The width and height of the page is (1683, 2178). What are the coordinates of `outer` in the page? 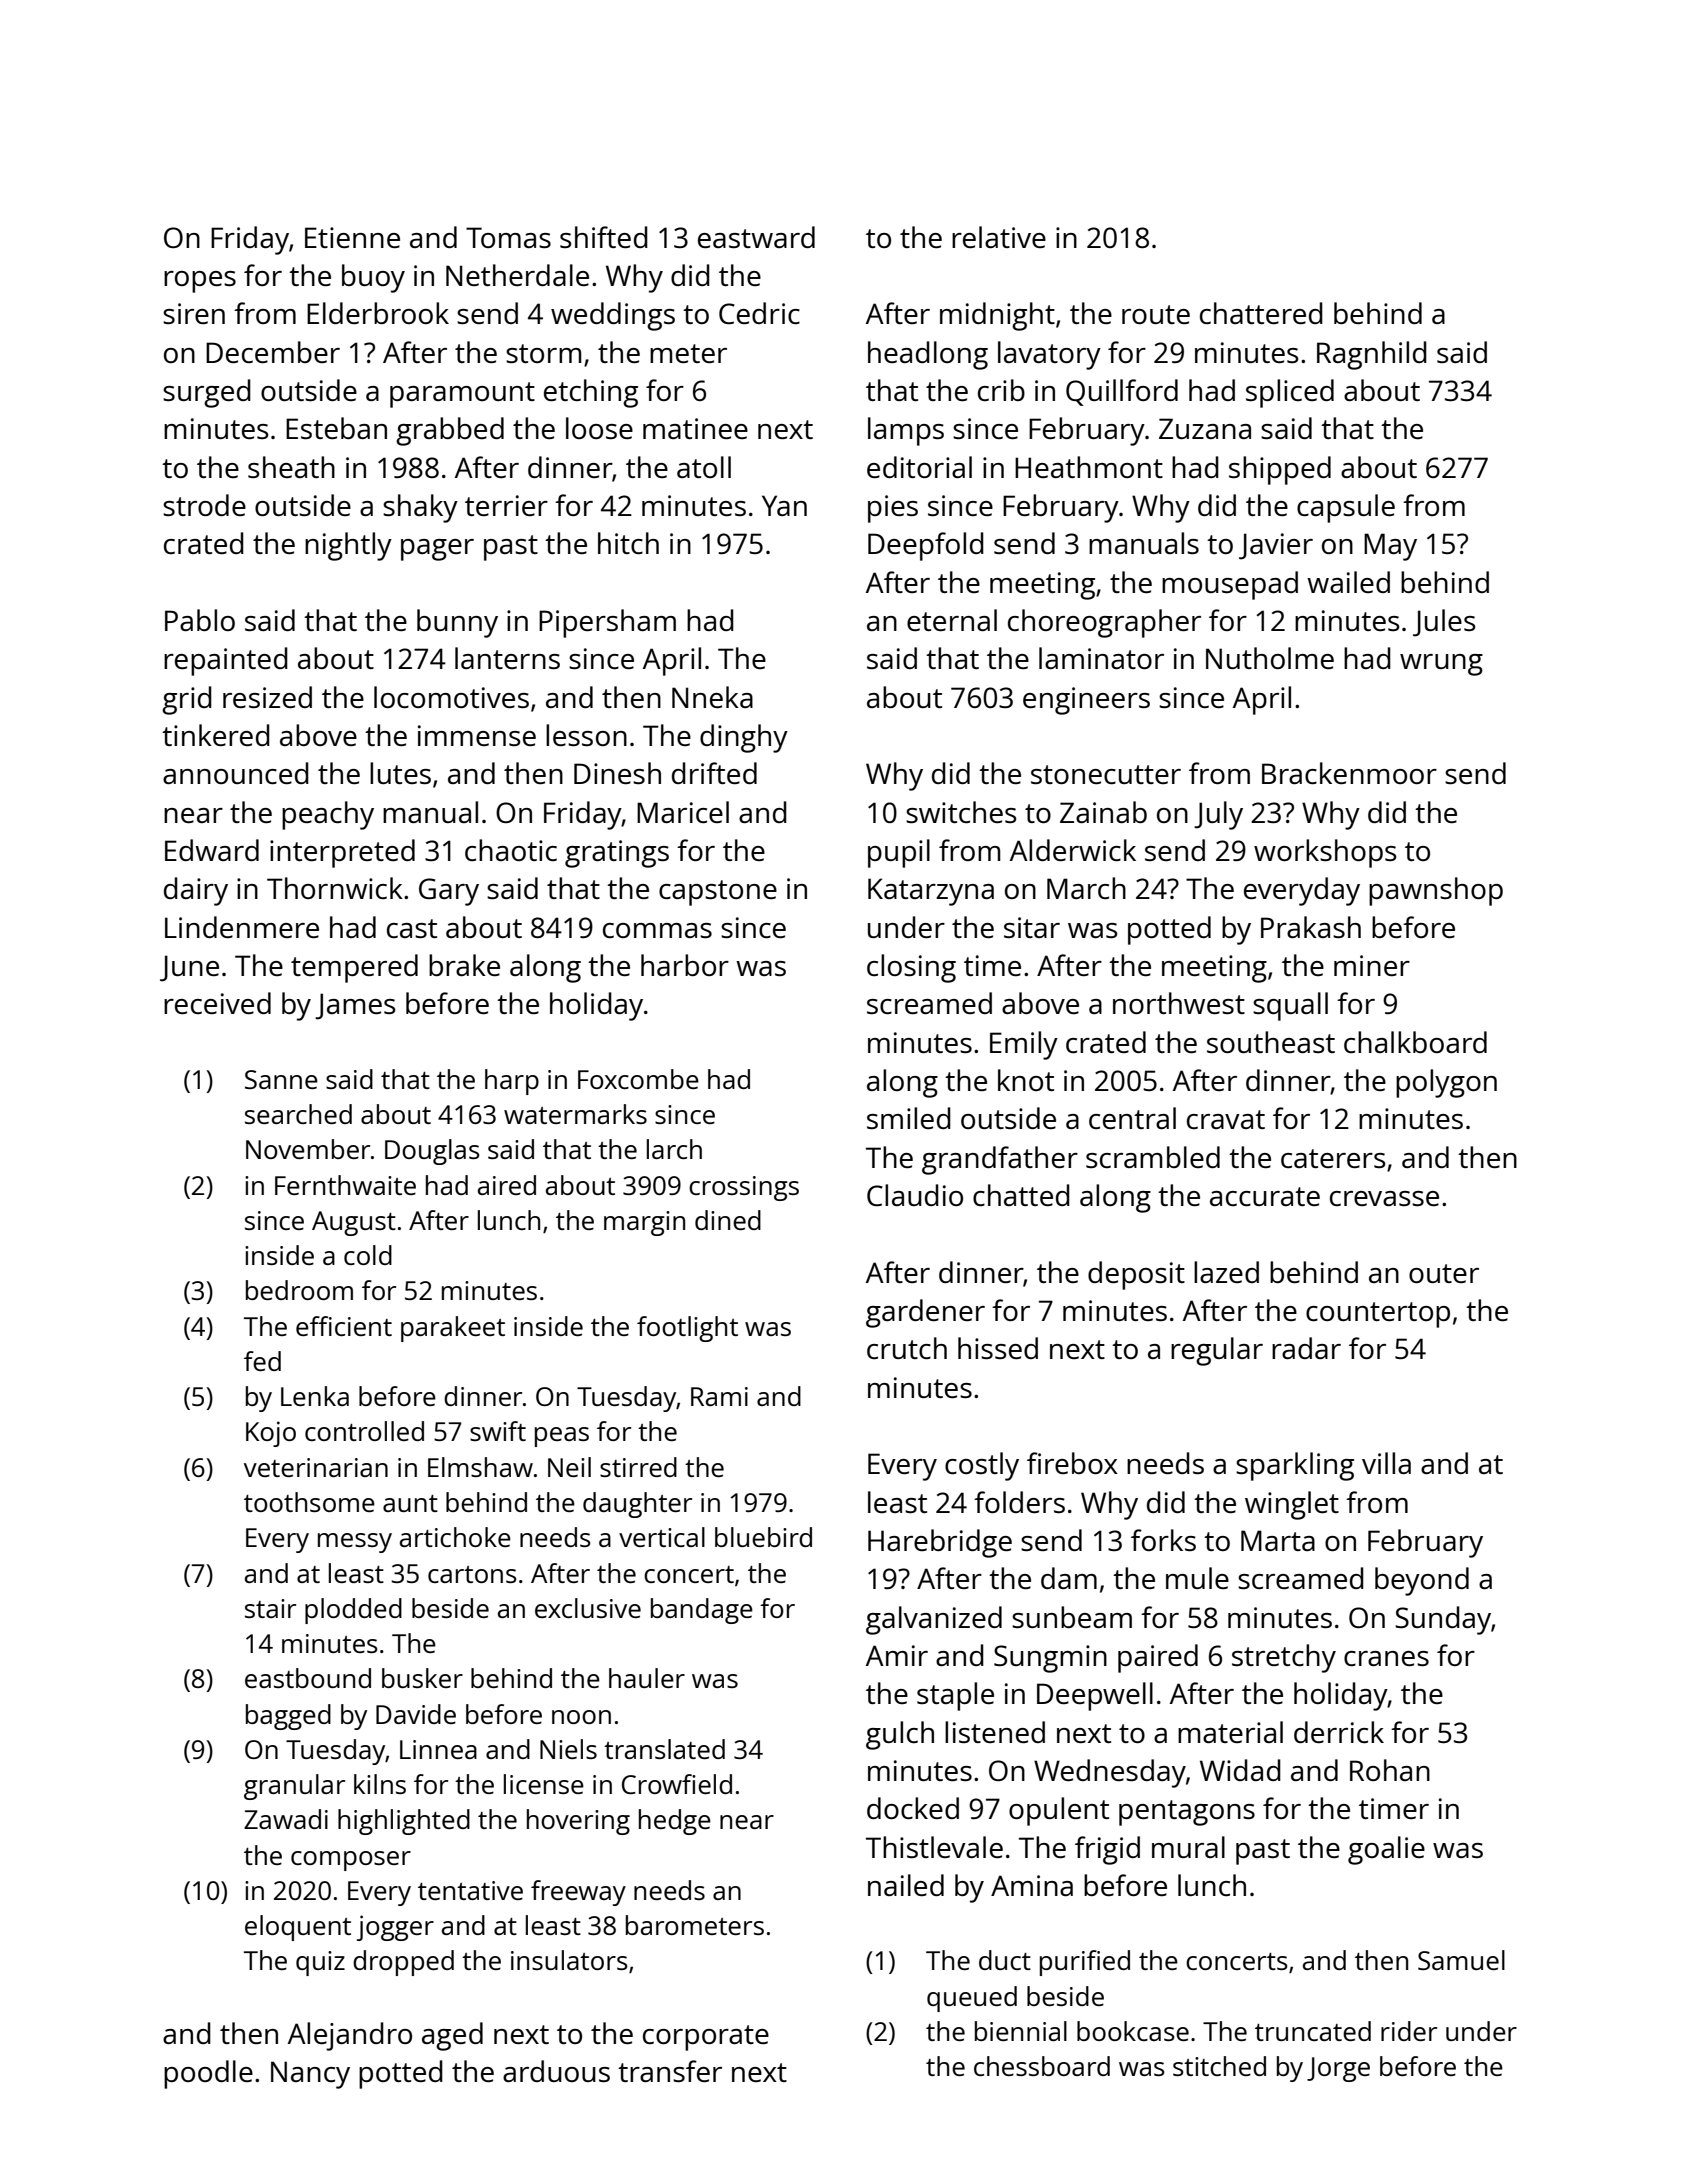 It's located at (1444, 1273).
